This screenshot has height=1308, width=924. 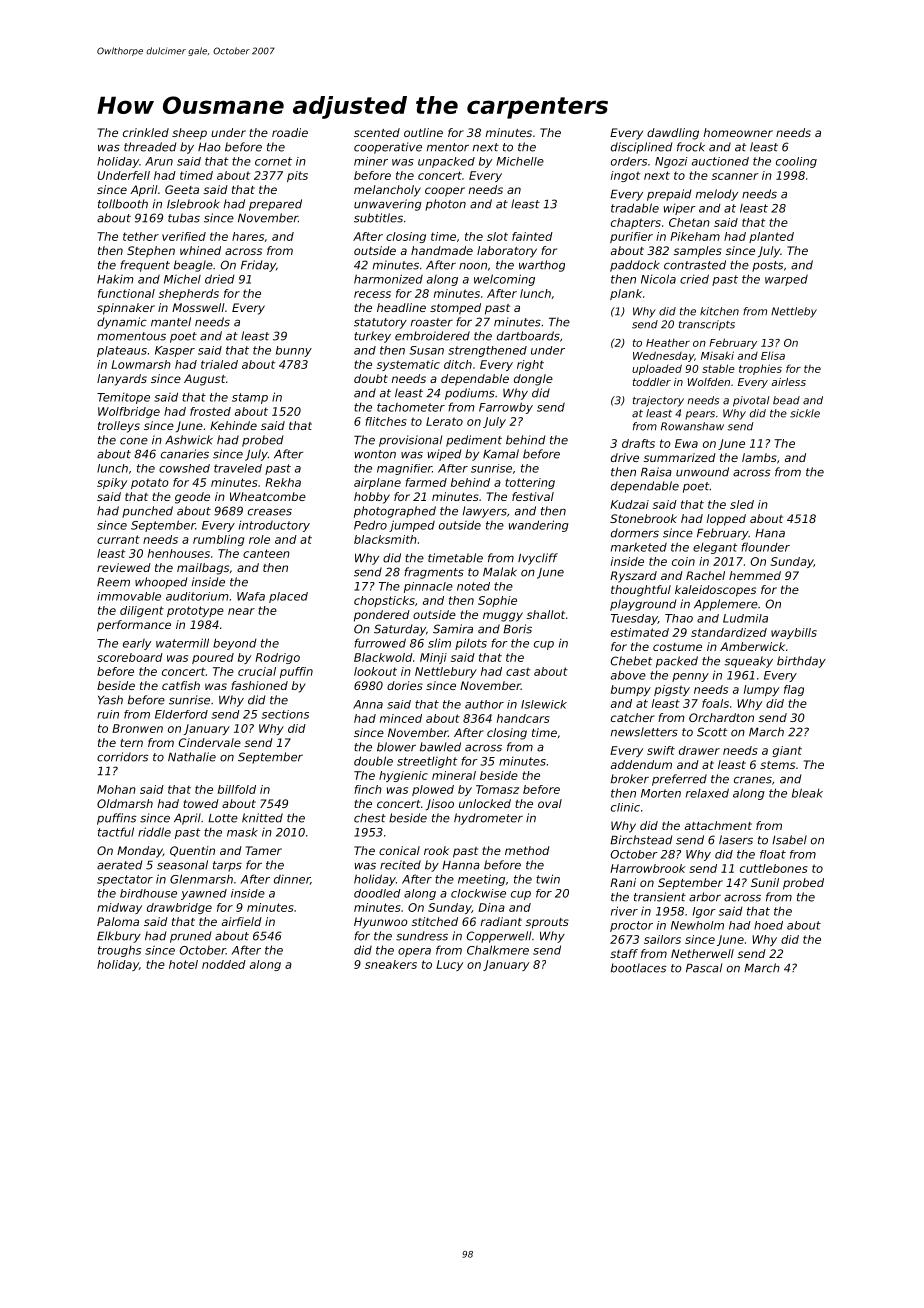 What do you see at coordinates (183, 964) in the screenshot?
I see `hotel` at bounding box center [183, 964].
